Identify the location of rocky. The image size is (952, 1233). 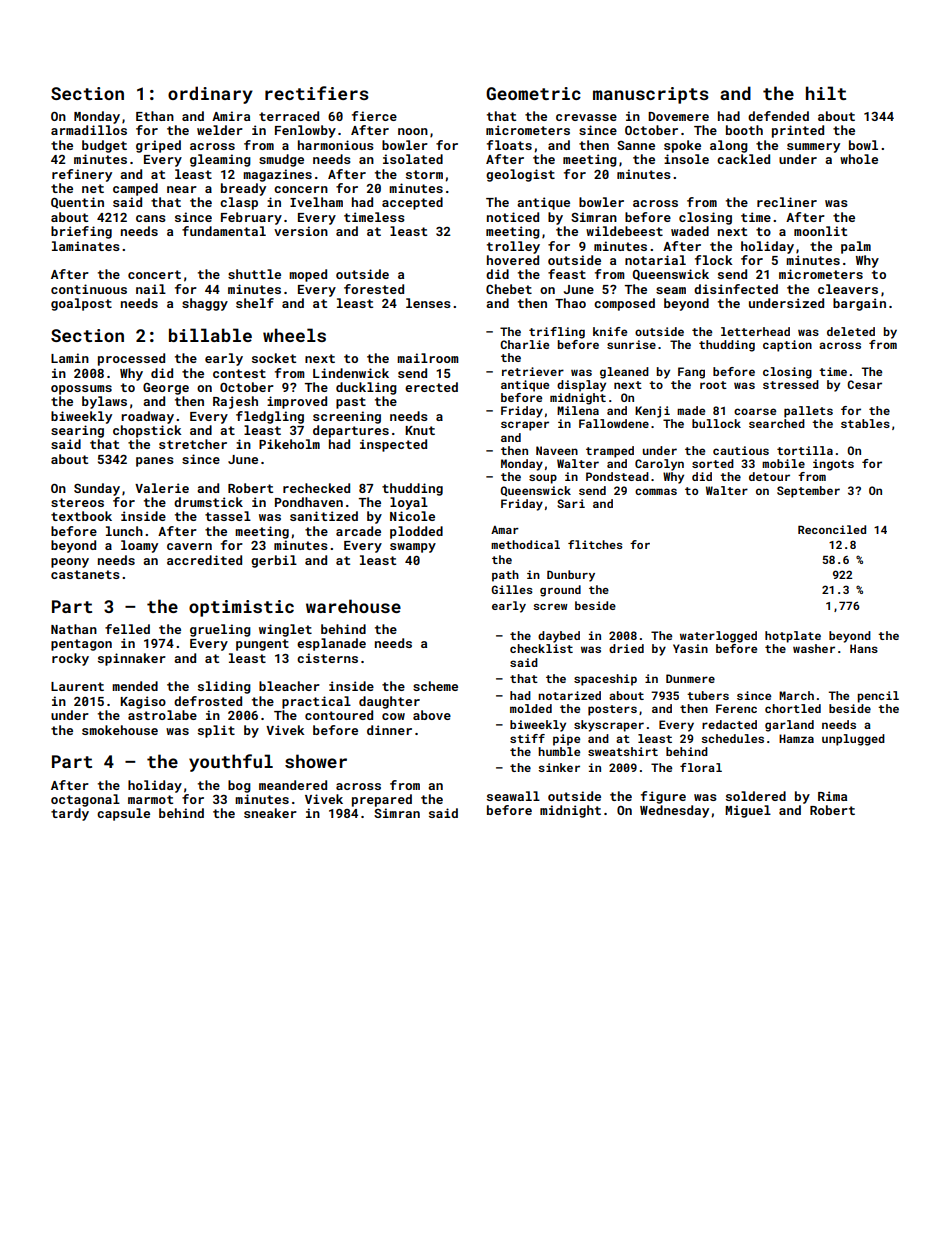
(70, 659).
